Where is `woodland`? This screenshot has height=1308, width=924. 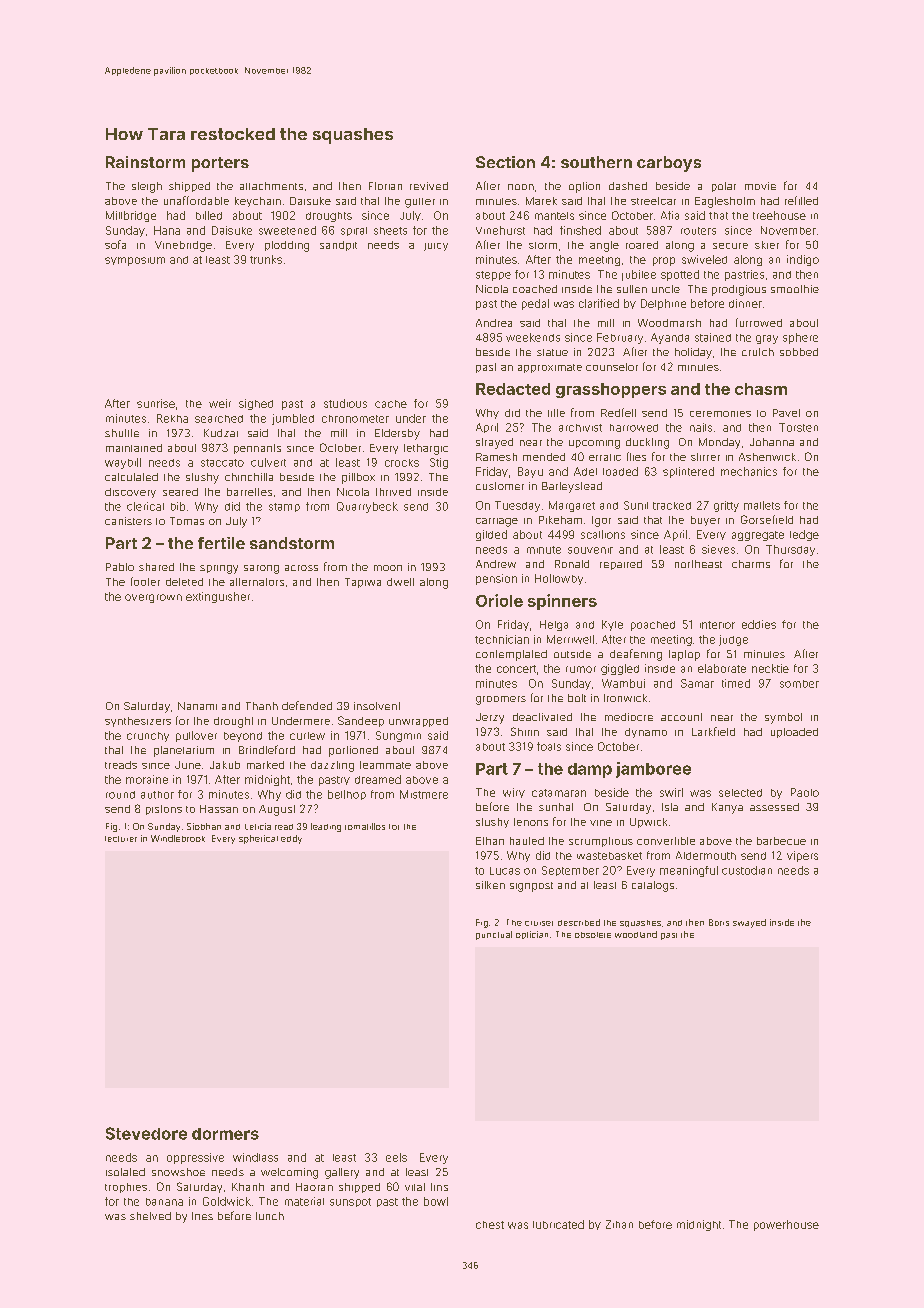 woodland is located at coordinates (636, 934).
